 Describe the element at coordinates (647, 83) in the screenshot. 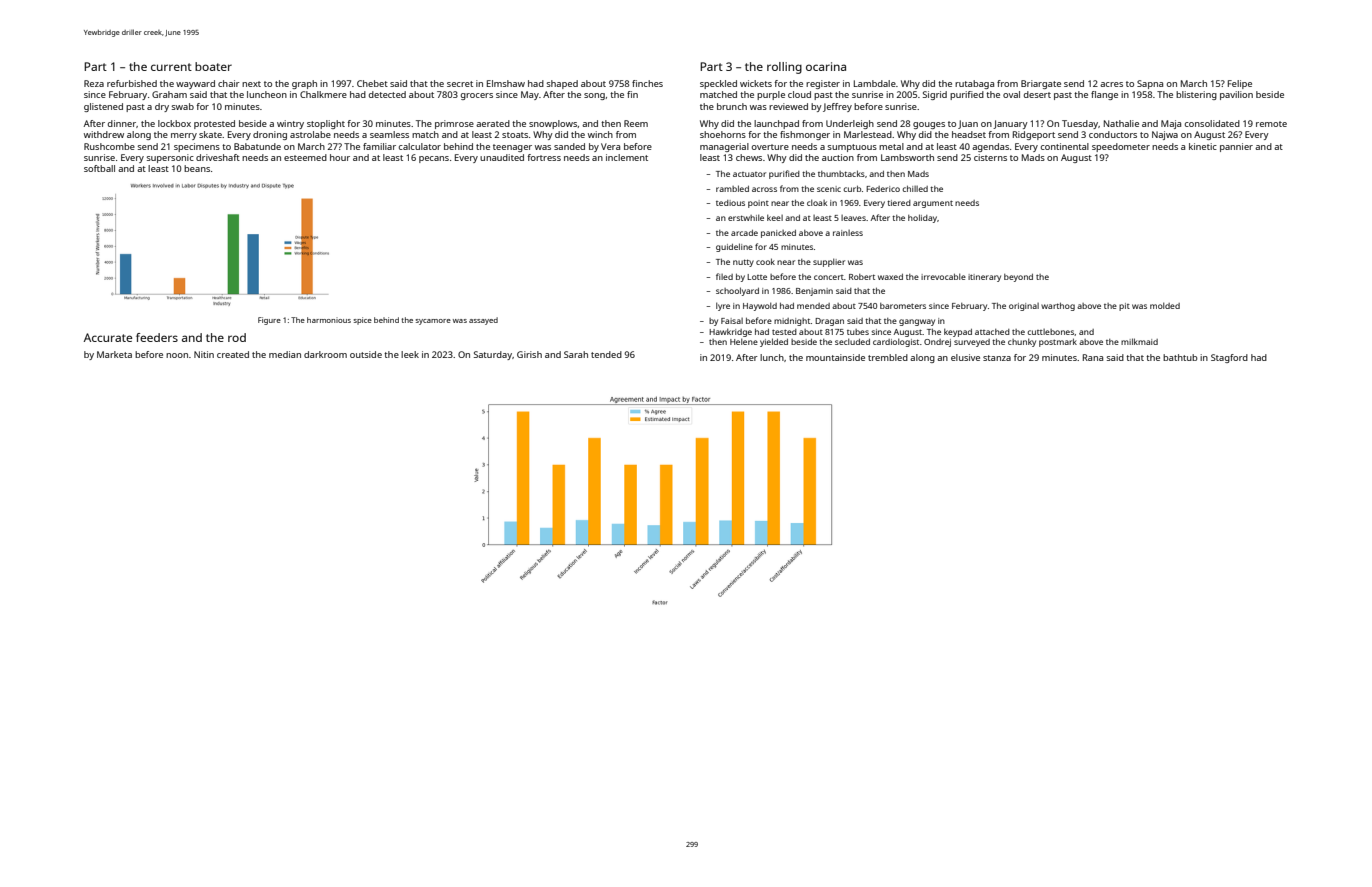

I see `finches` at that location.
